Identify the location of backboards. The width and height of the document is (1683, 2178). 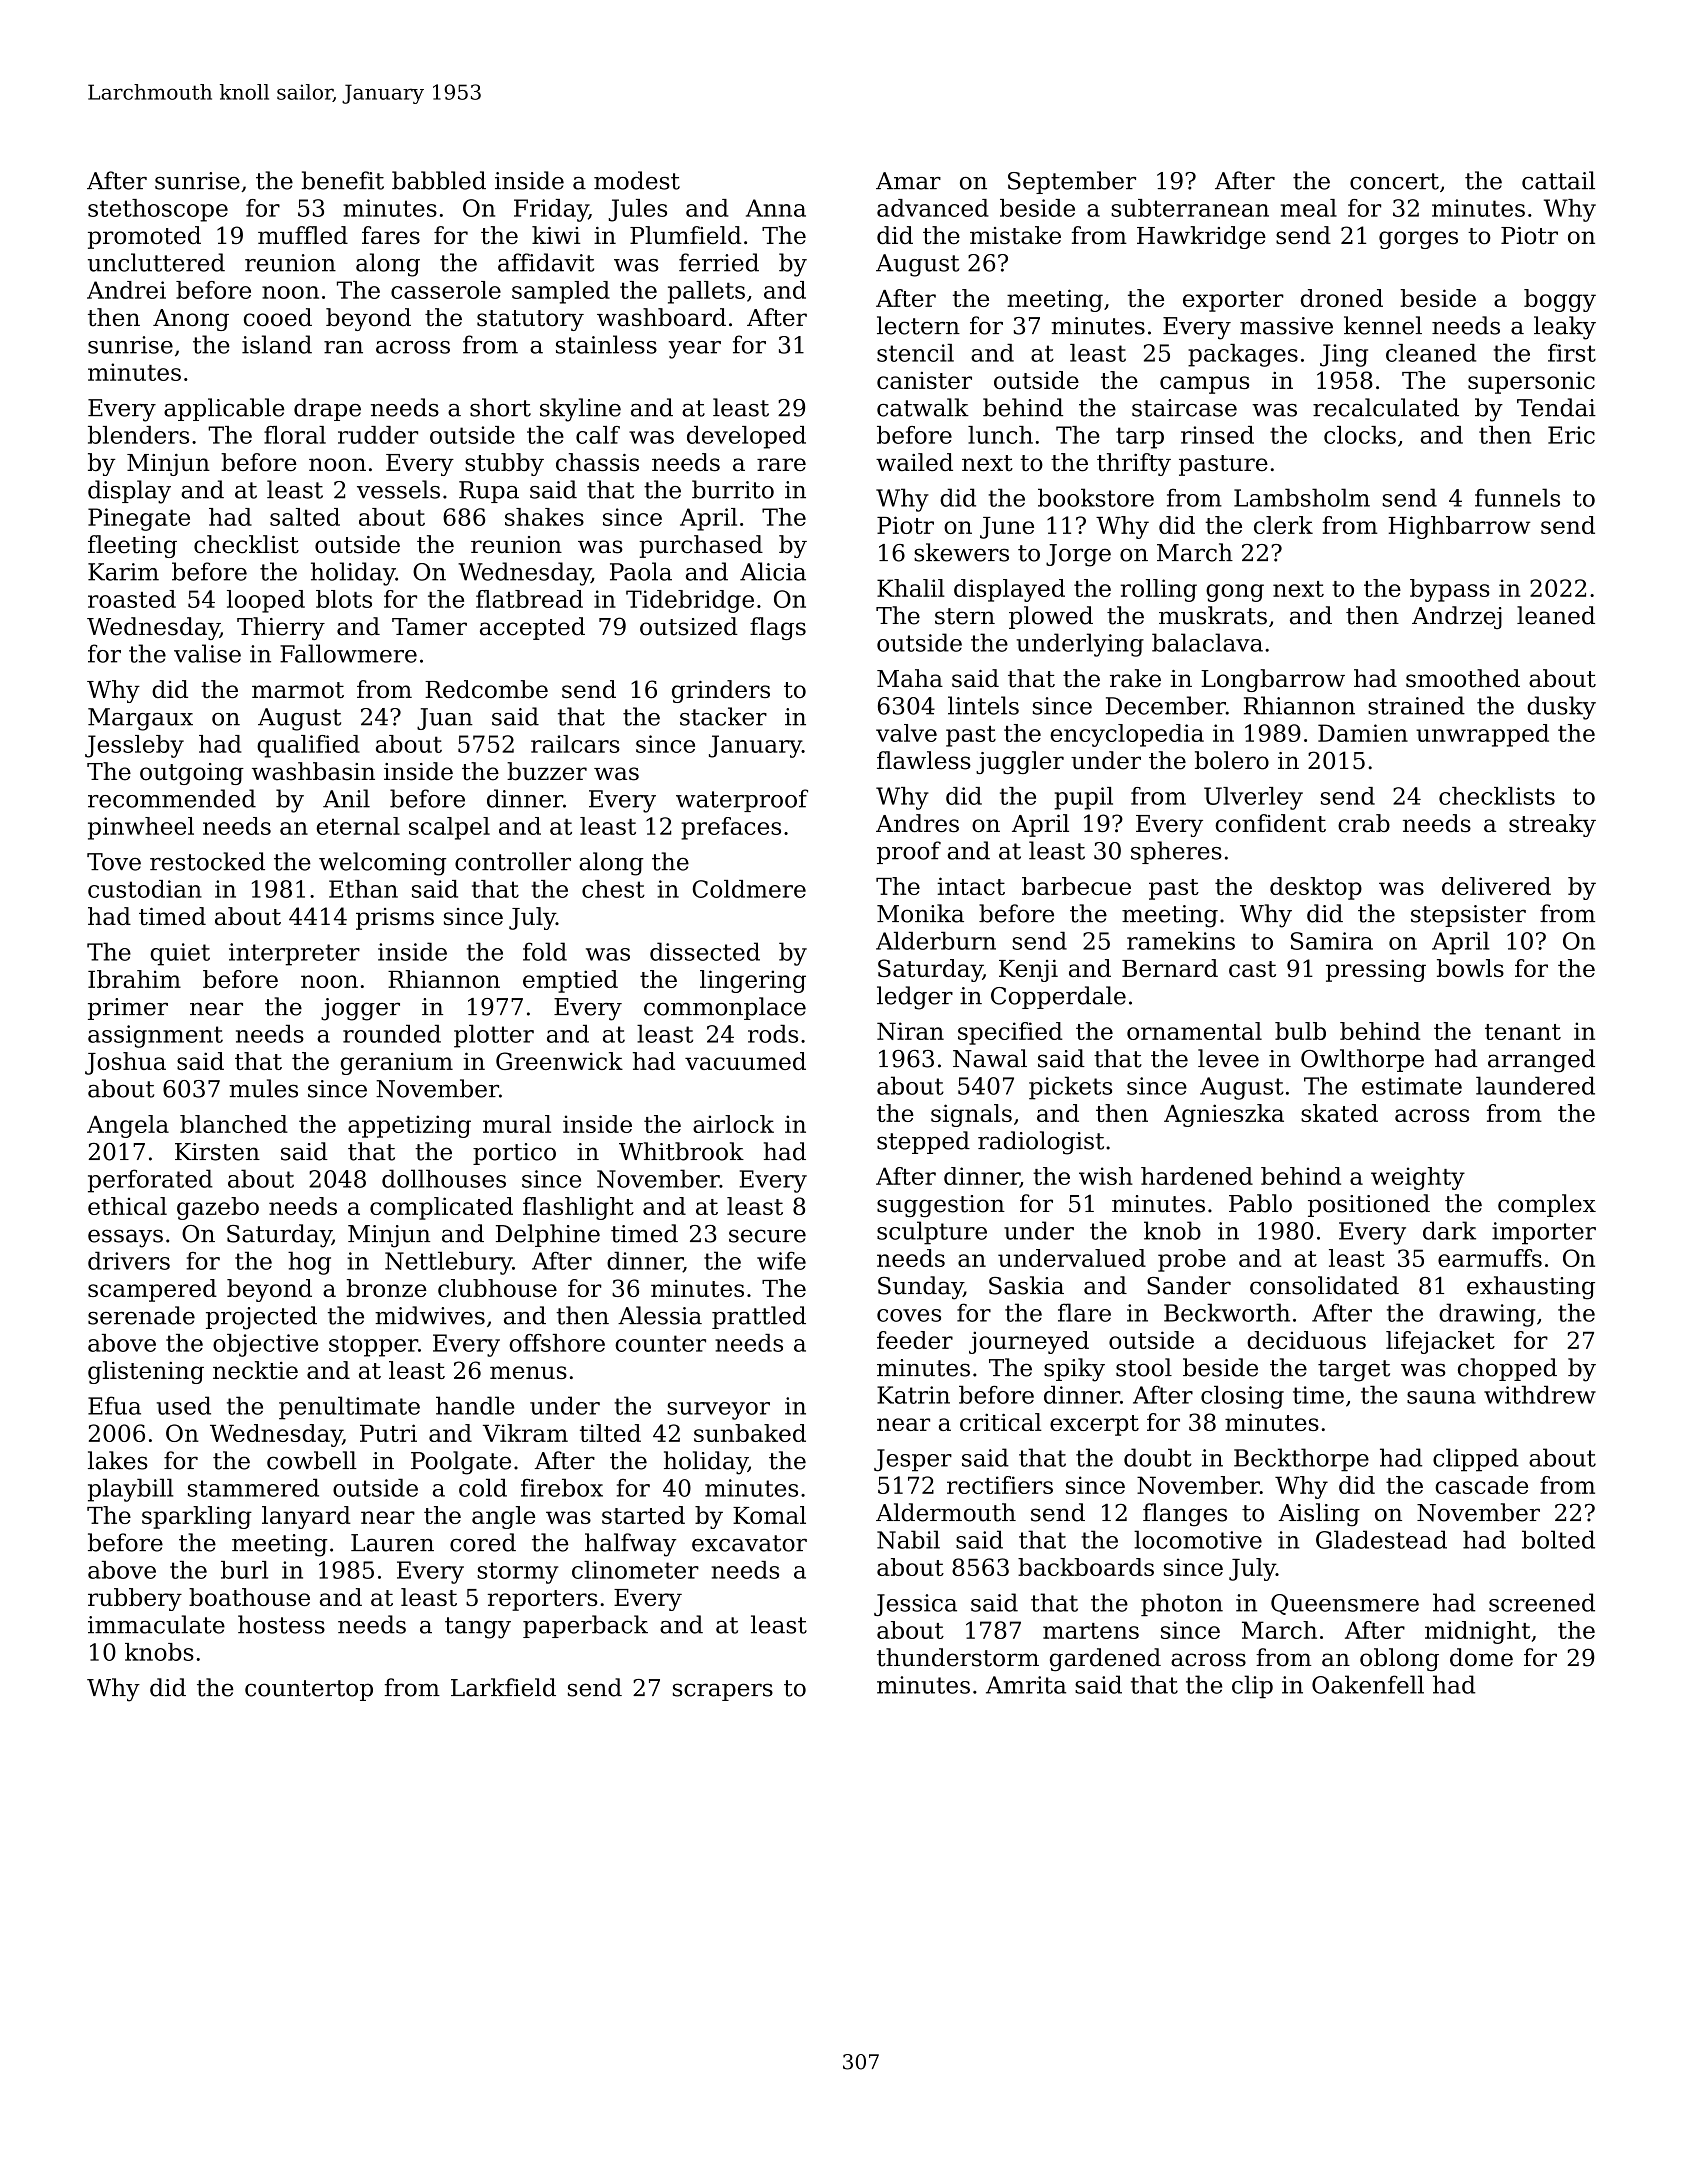
(1086, 1567).
